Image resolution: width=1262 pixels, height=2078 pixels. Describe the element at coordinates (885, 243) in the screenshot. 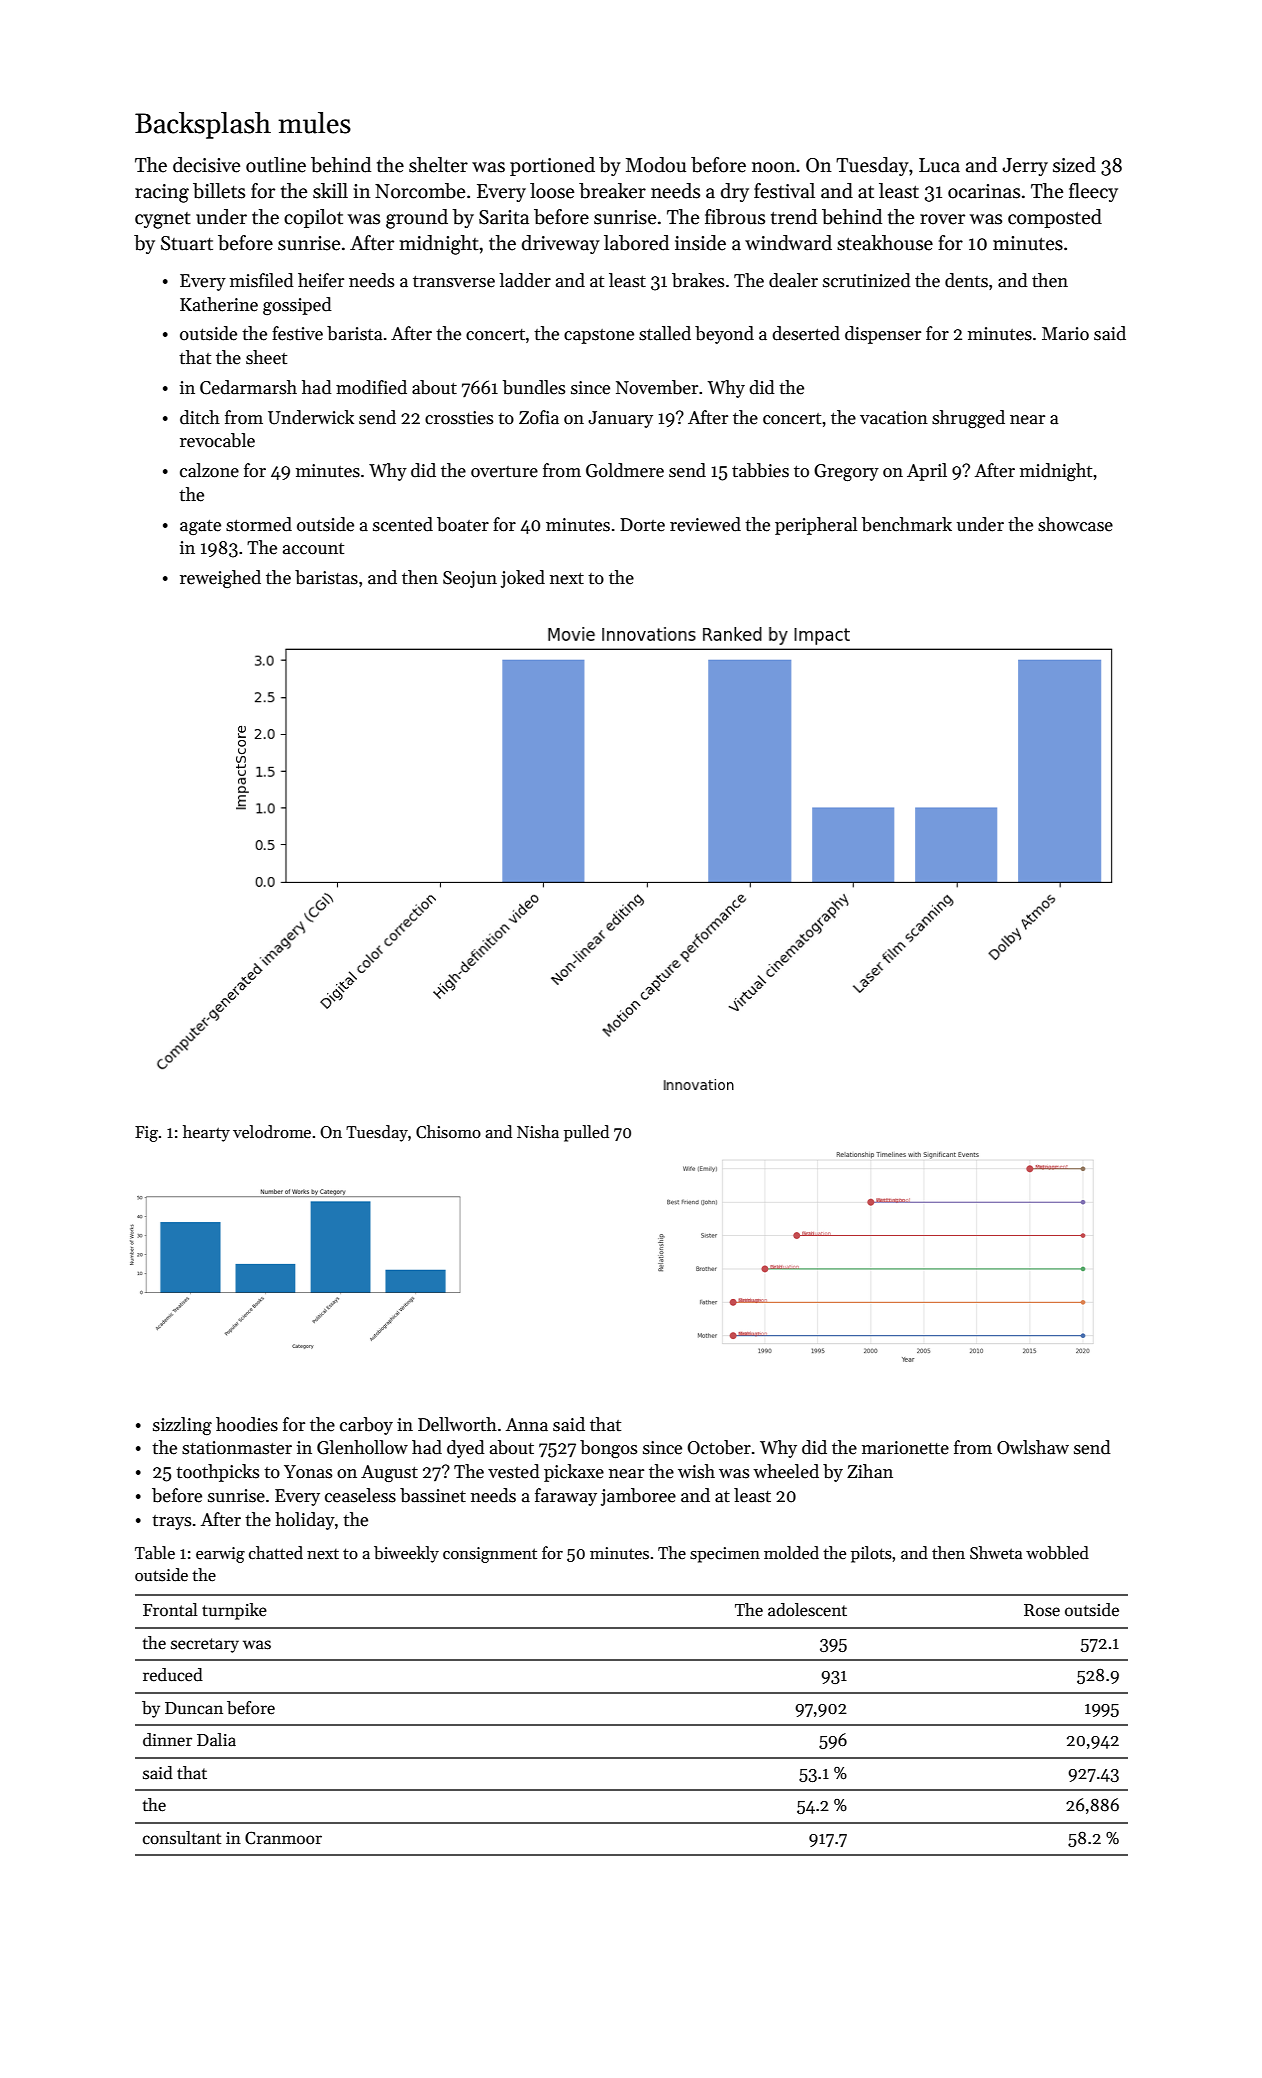

I see `steakhouse` at that location.
